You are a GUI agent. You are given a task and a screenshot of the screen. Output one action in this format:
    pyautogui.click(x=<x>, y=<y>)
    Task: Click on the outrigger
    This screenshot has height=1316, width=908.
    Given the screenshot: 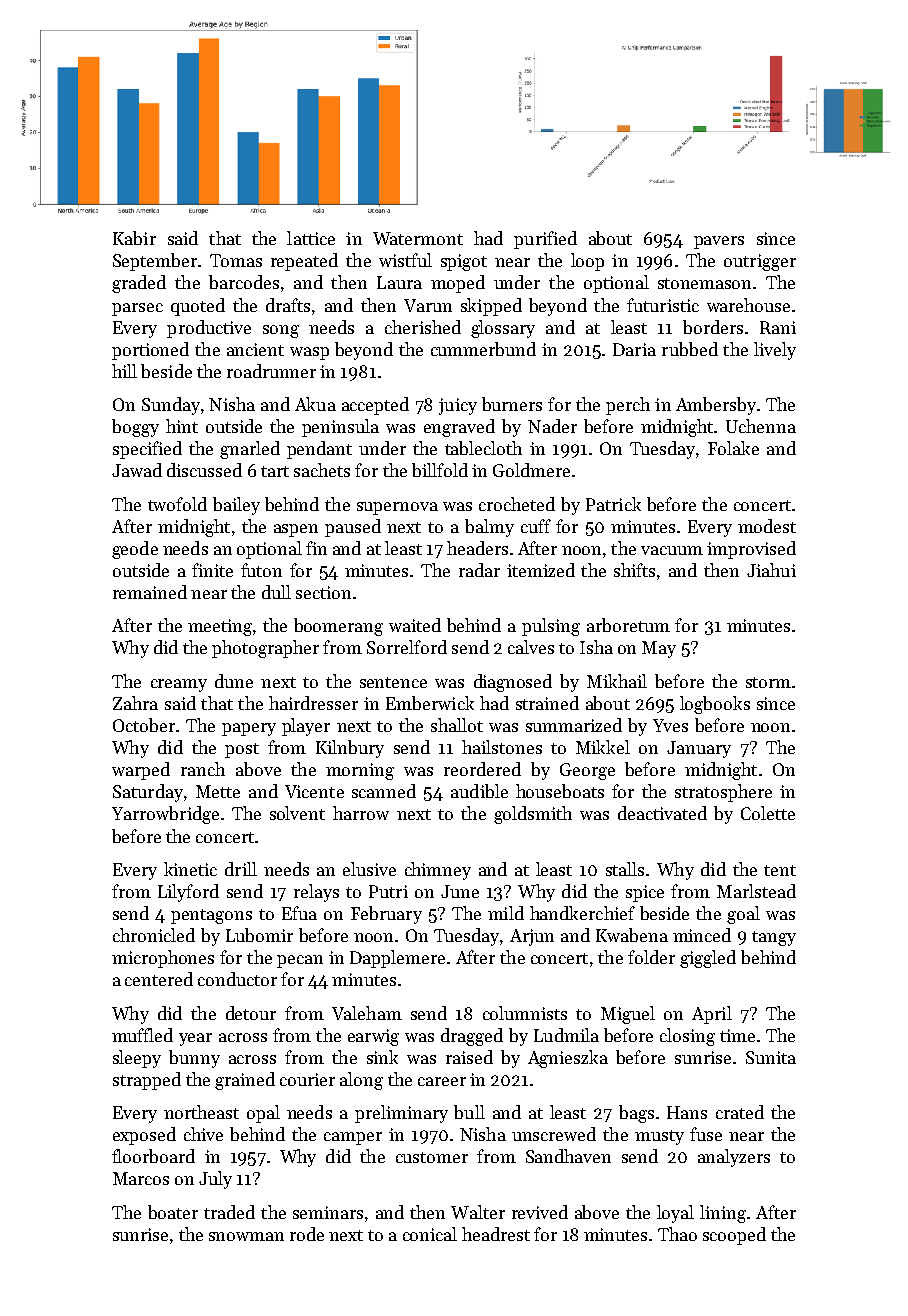 What is the action you would take?
    pyautogui.click(x=760, y=262)
